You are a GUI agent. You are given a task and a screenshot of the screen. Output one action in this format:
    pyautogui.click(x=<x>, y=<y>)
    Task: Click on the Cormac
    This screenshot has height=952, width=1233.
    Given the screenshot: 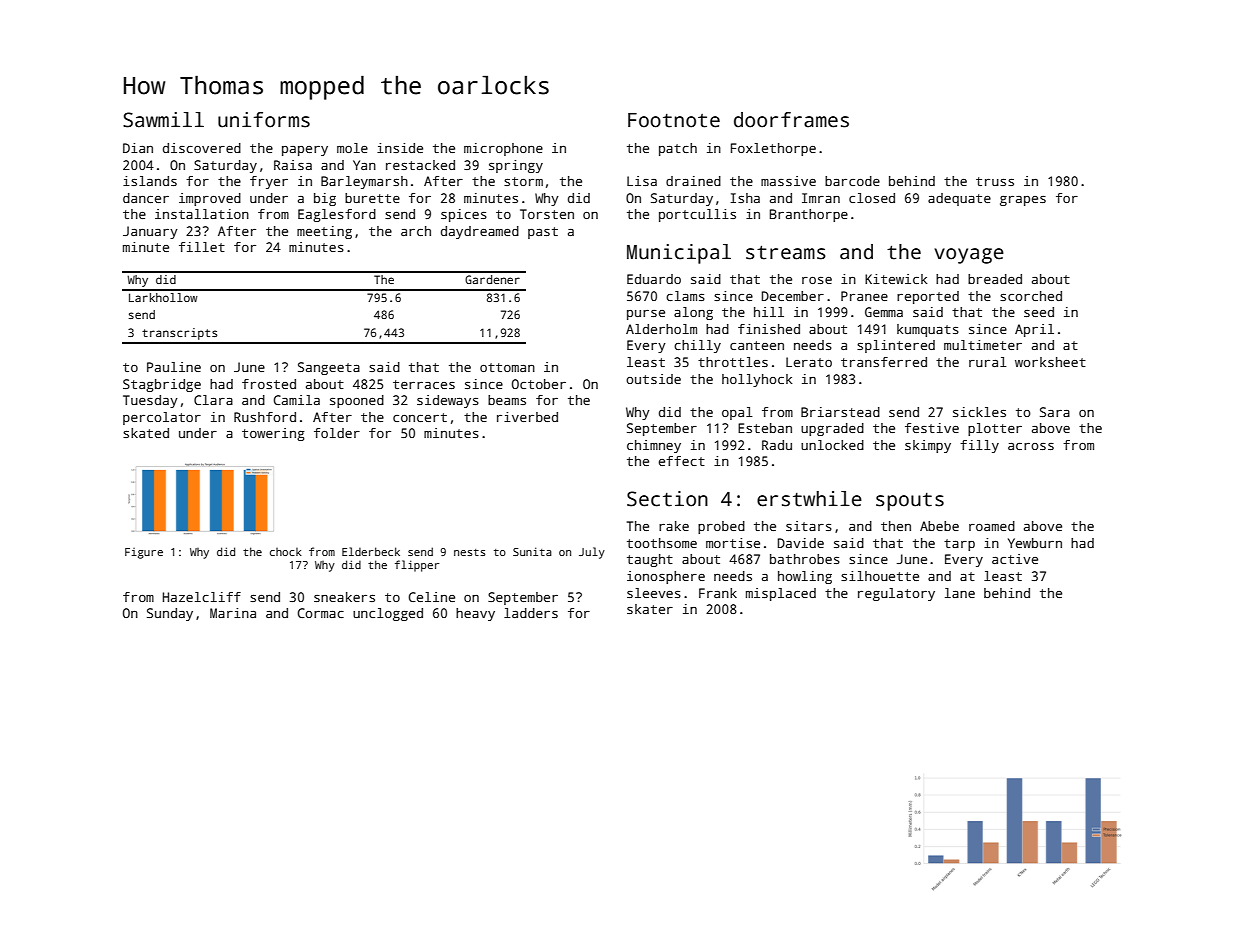 What is the action you would take?
    pyautogui.click(x=320, y=613)
